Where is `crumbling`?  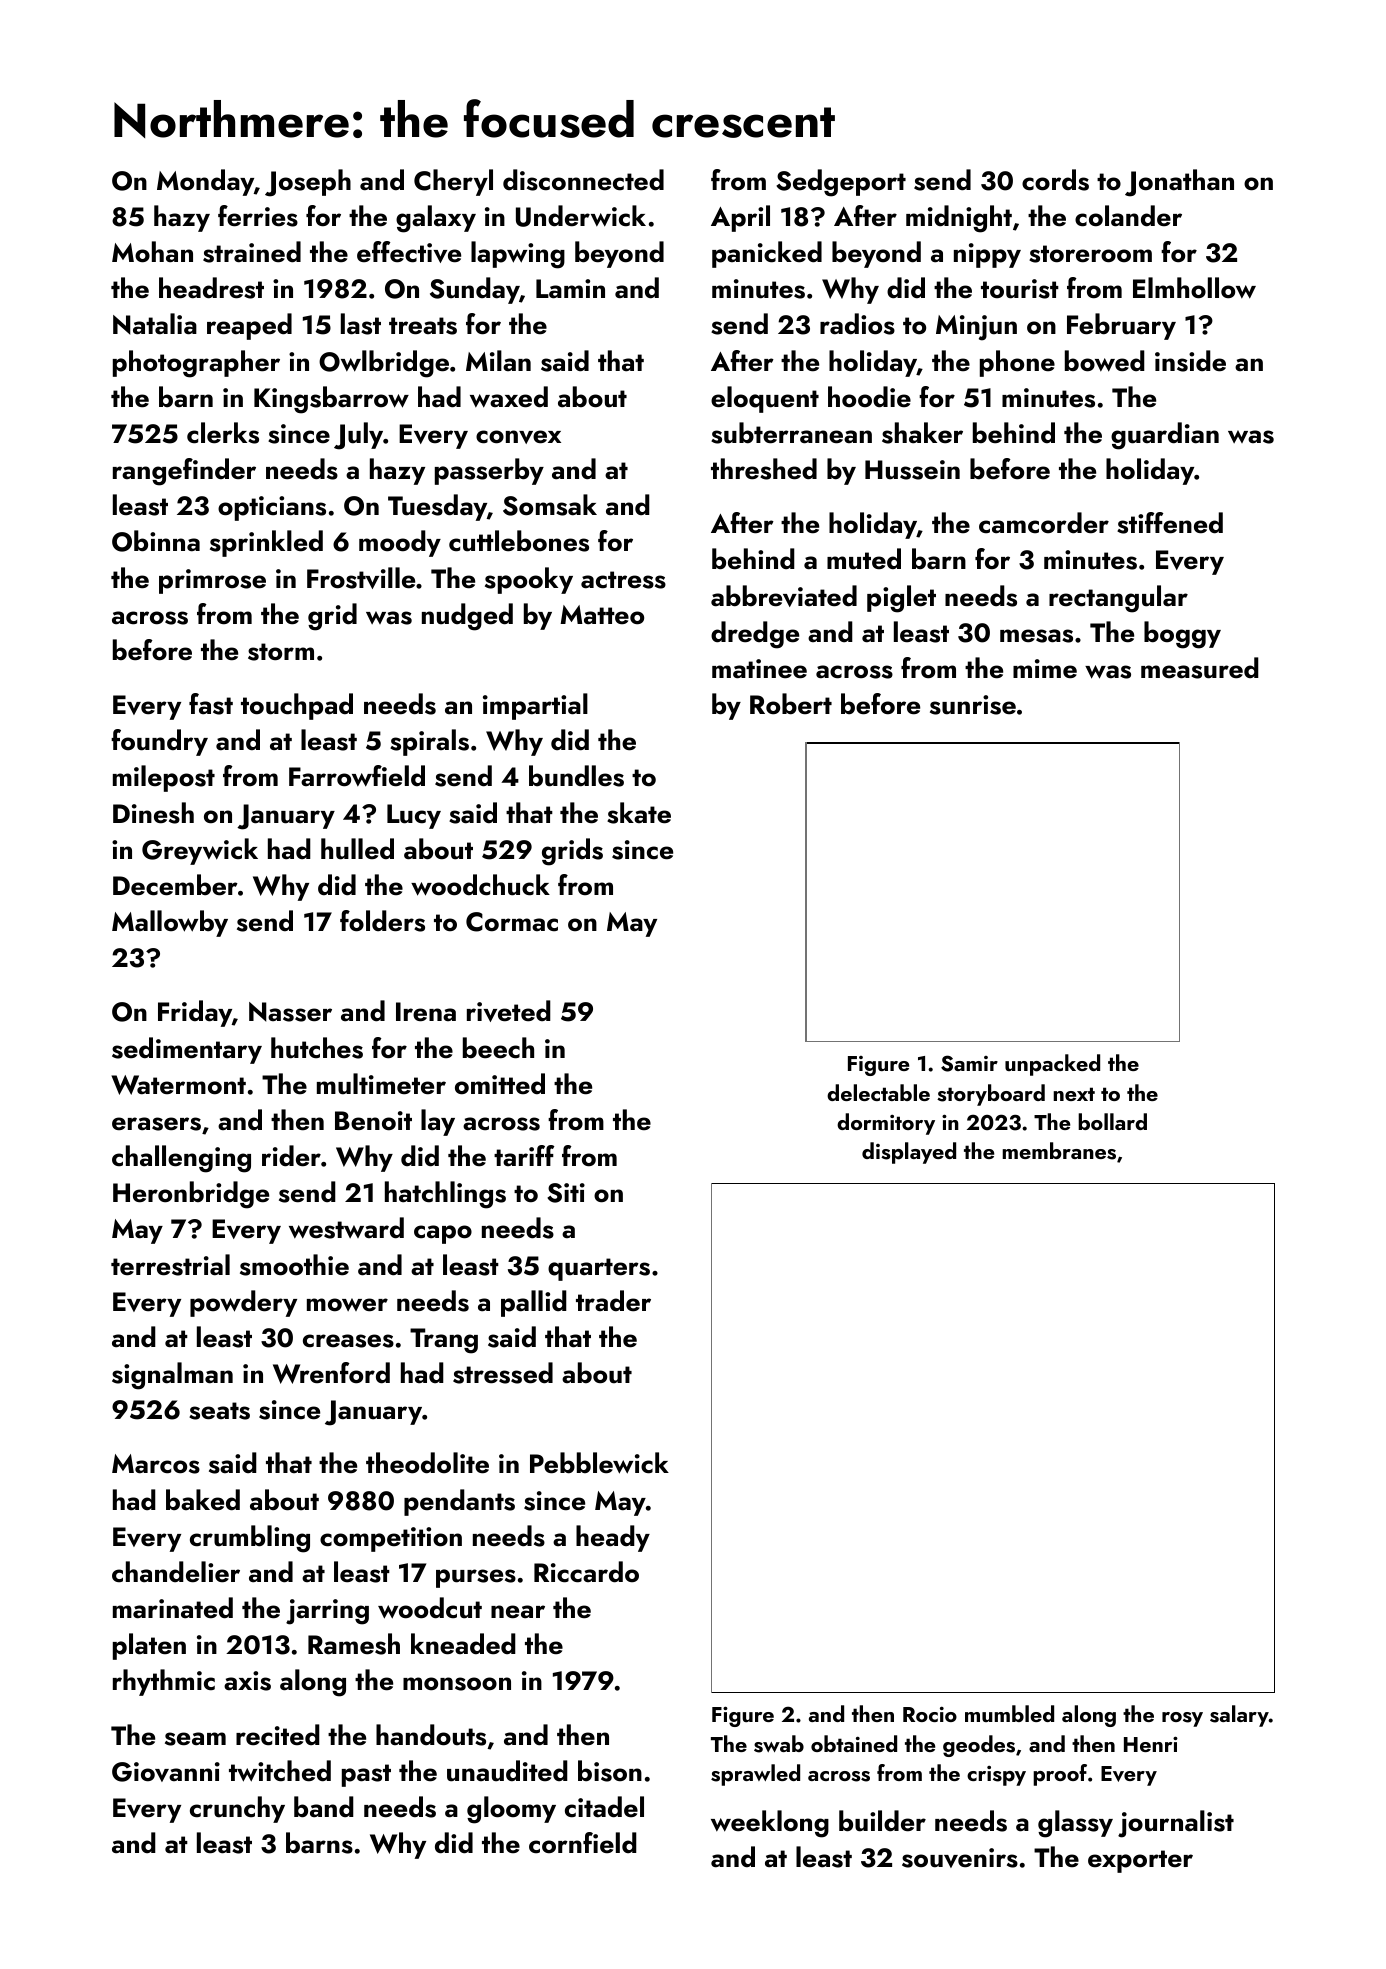 crumbling is located at coordinates (250, 1539).
